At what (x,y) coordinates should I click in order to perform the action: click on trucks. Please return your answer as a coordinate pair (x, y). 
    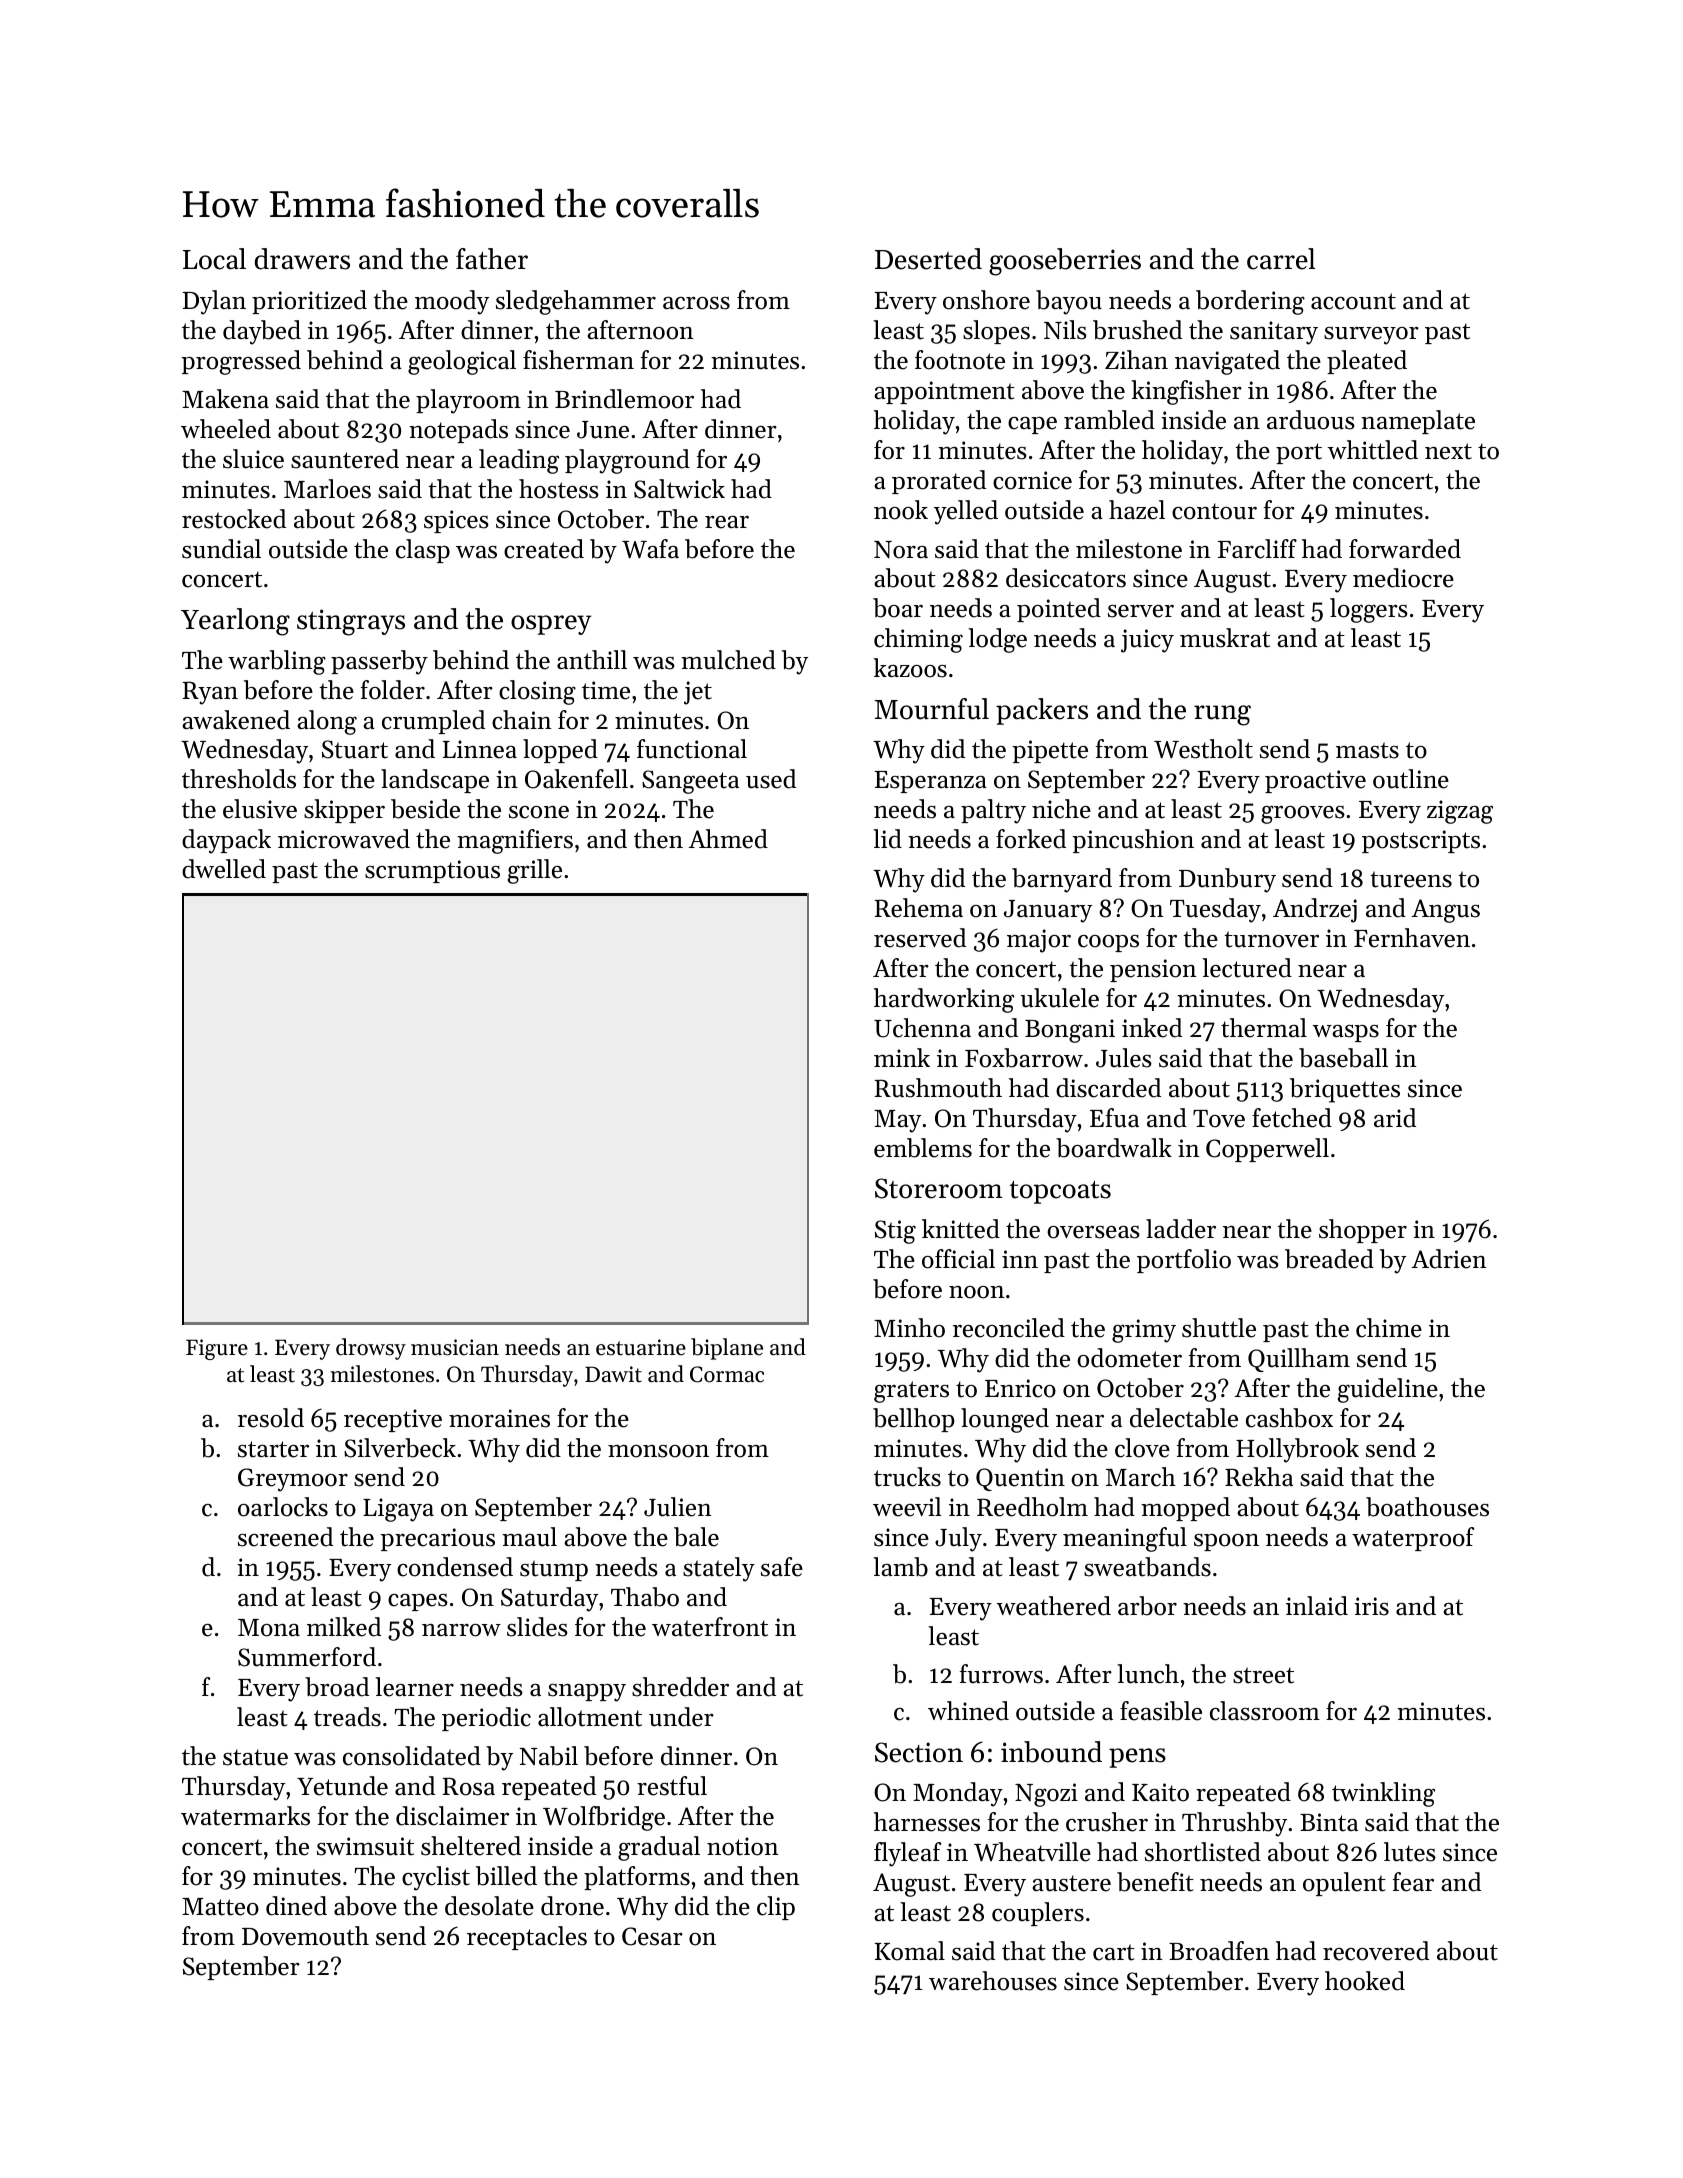
    Looking at the image, I should click on (907, 1477).
